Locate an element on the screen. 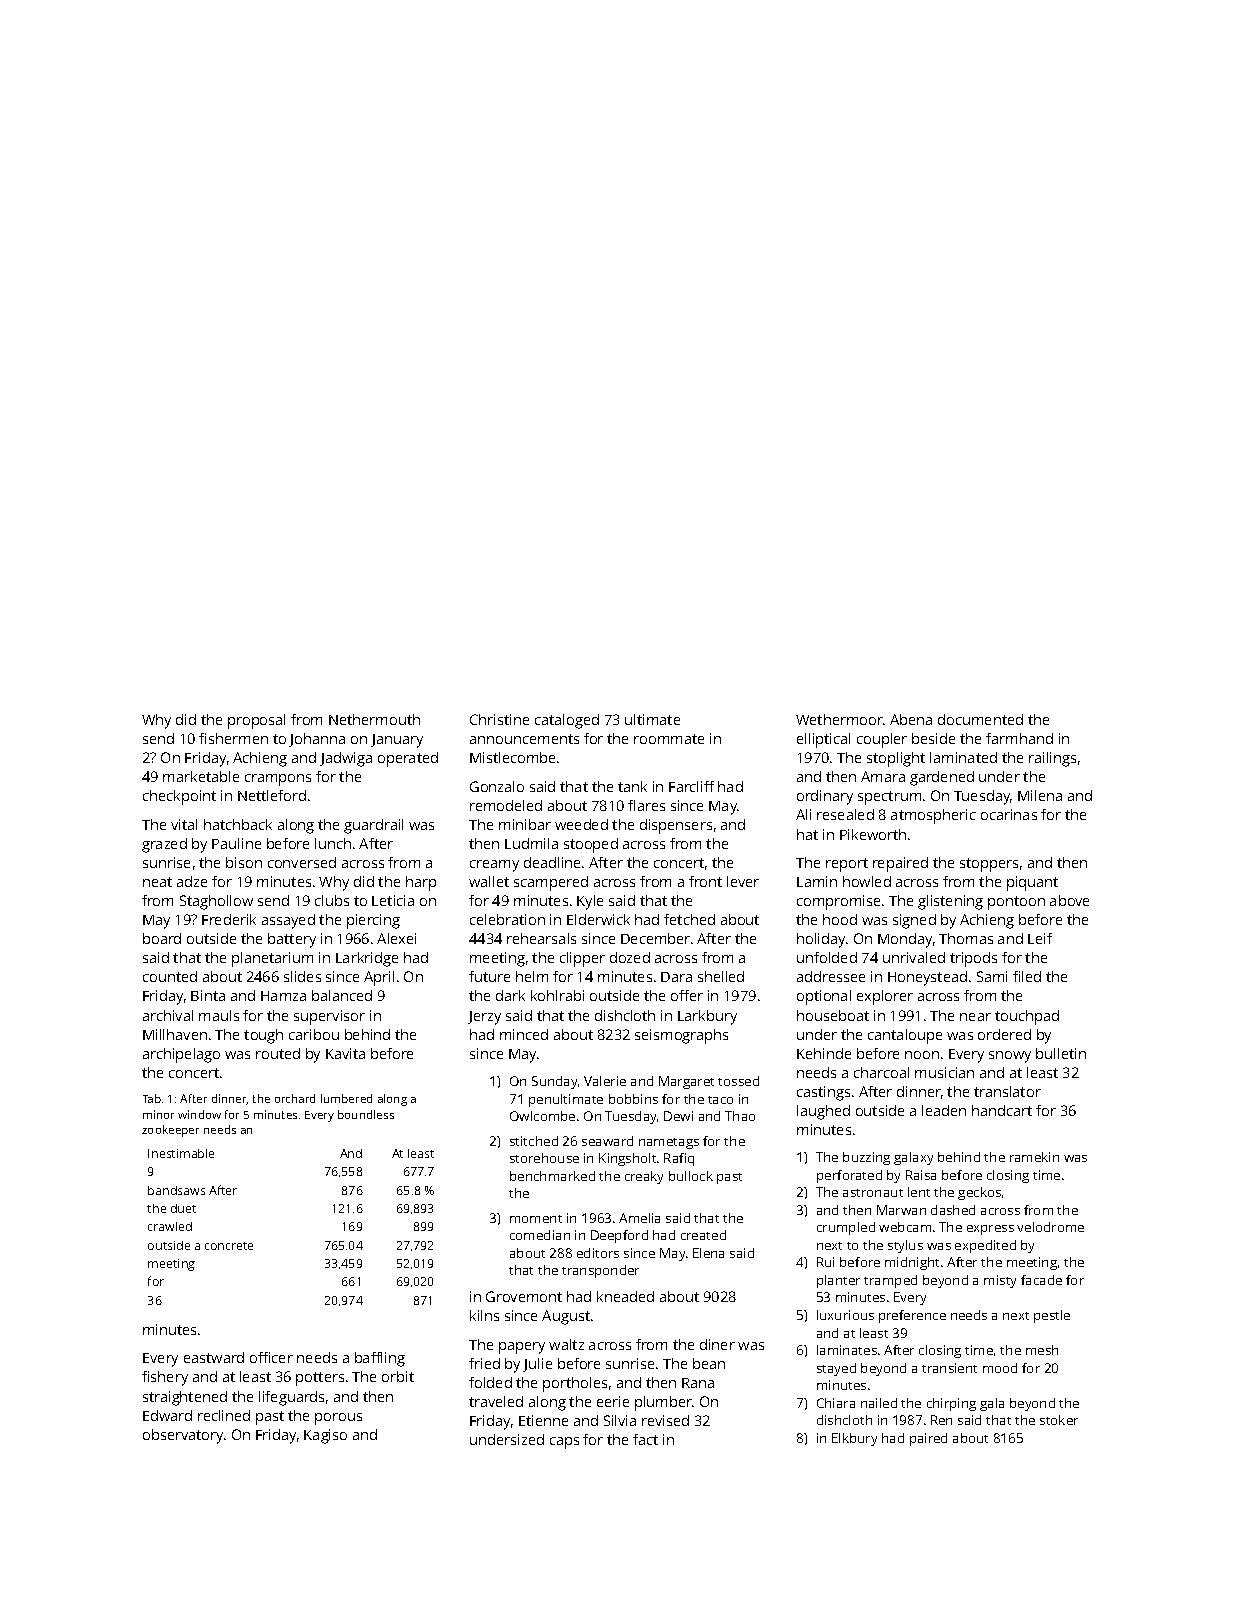  perforated is located at coordinates (849, 1176).
